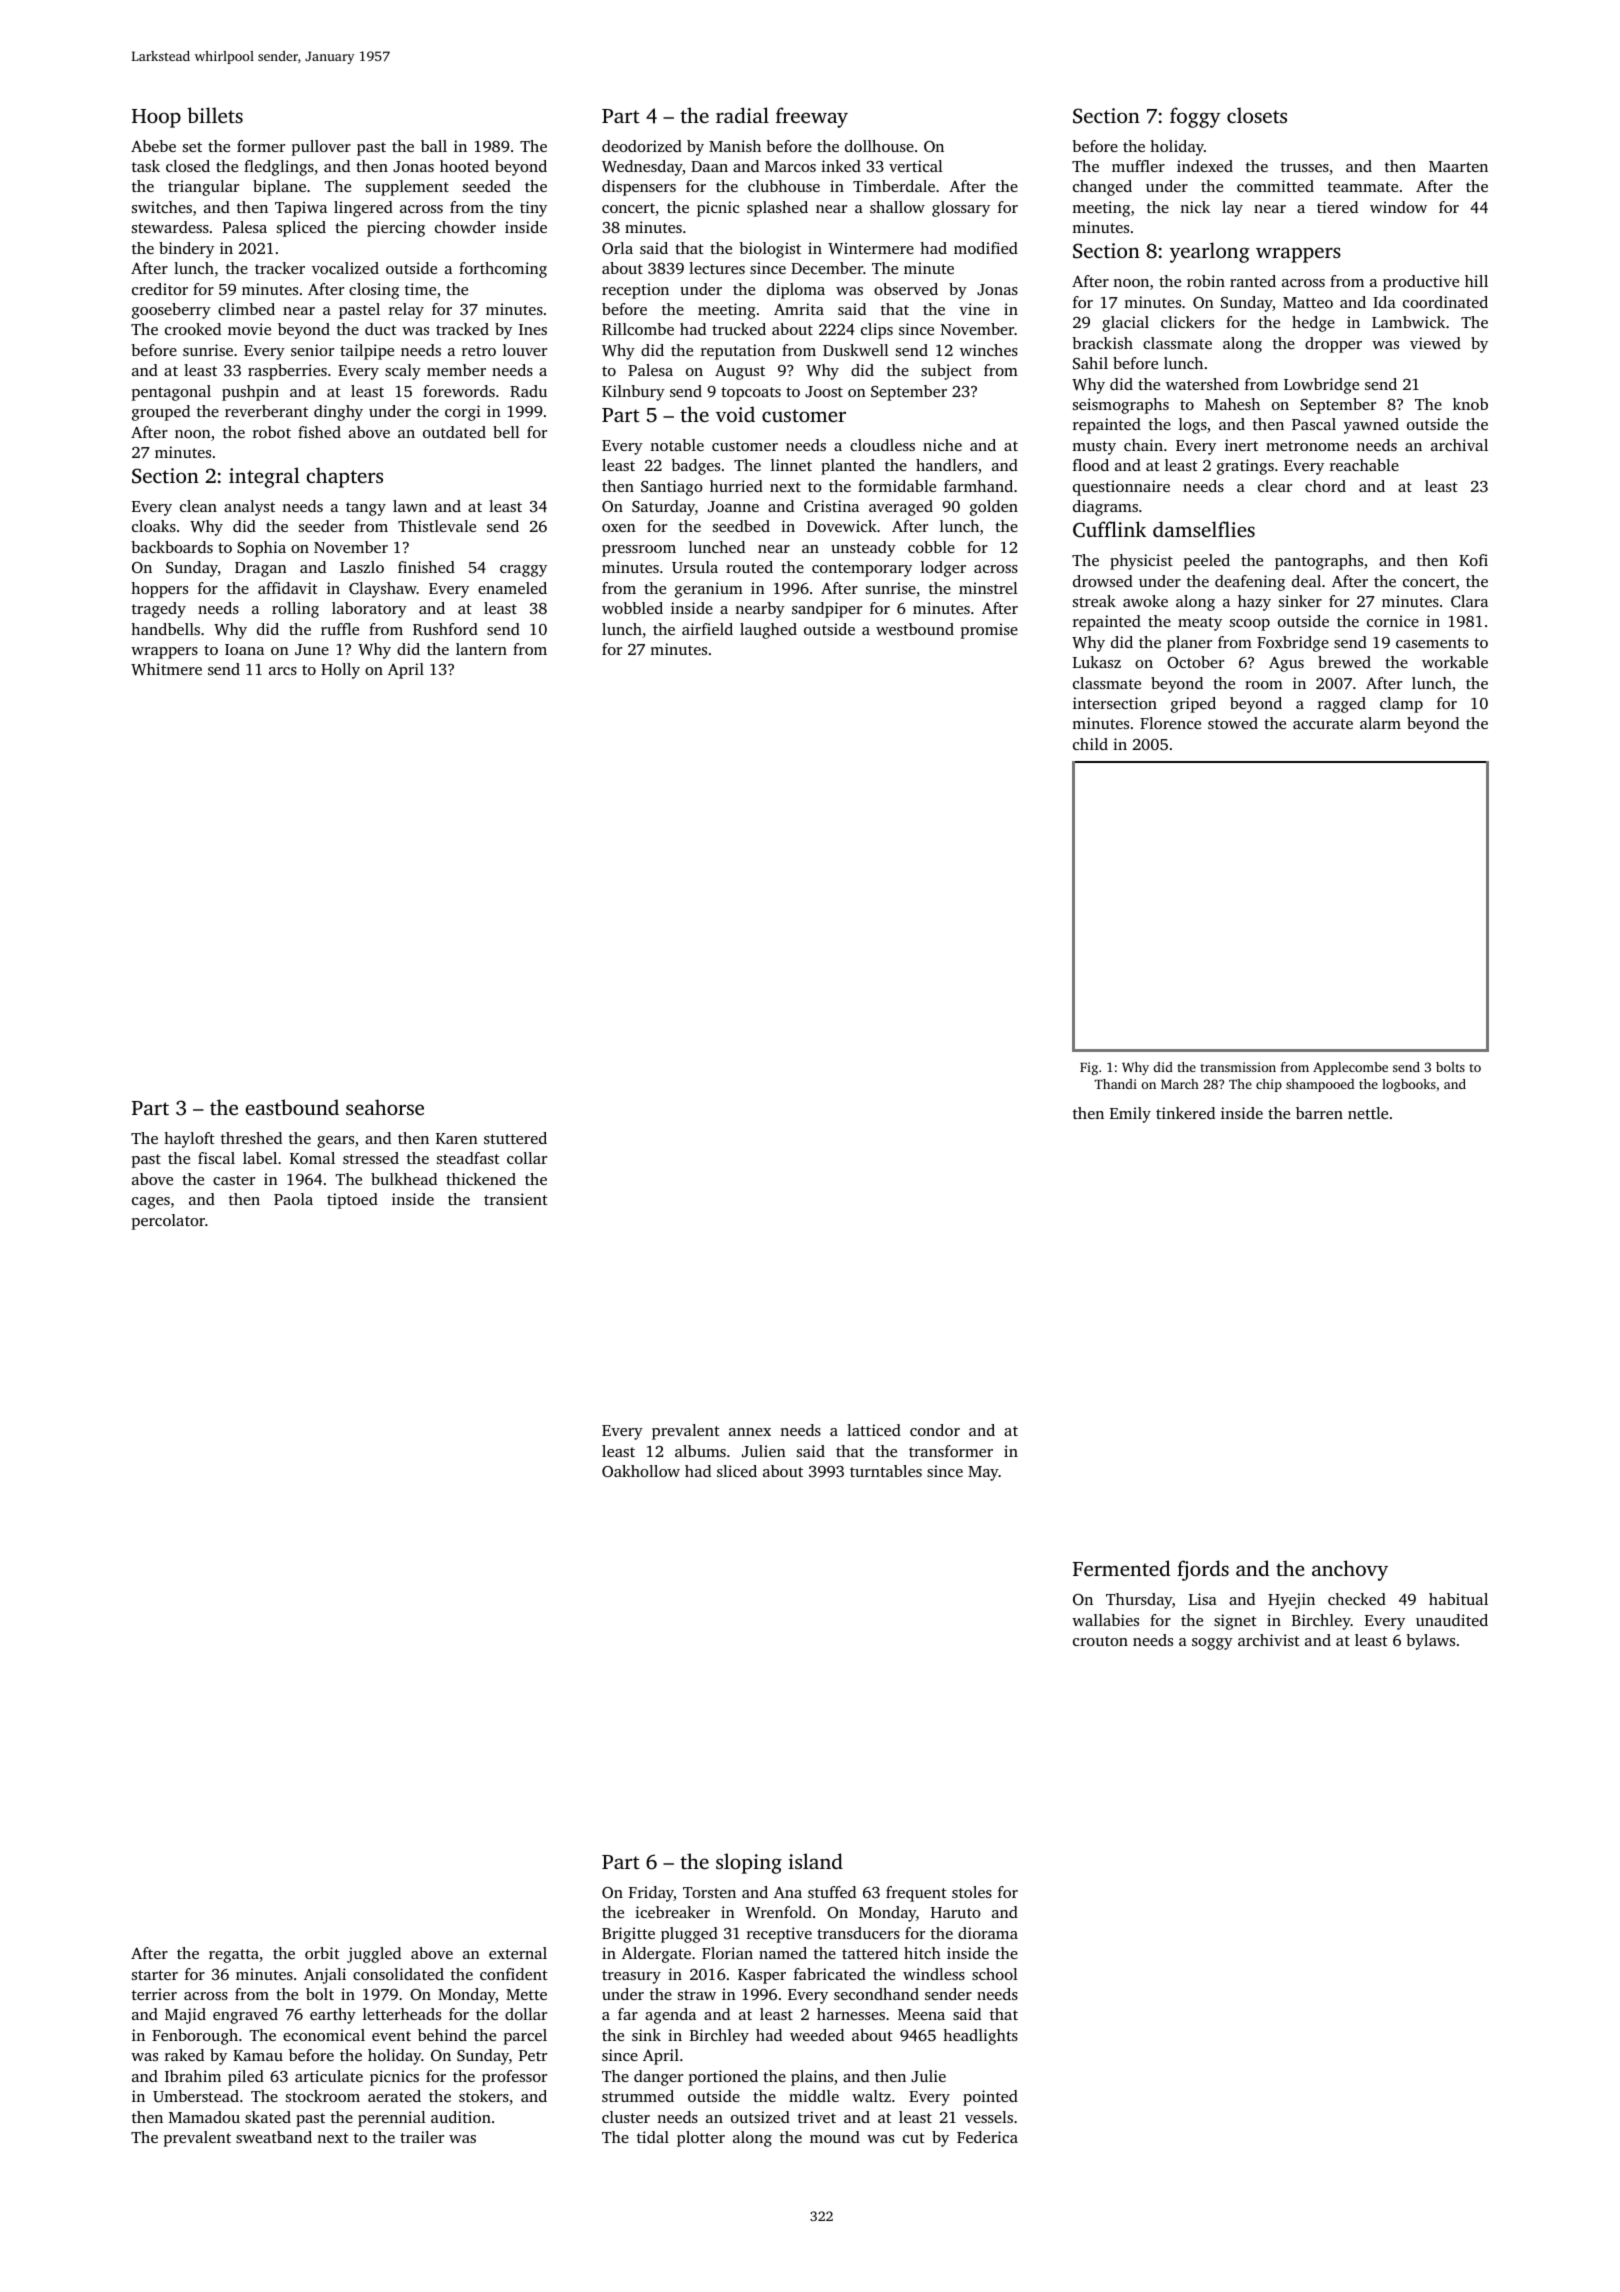 The width and height of the screenshot is (1620, 2292). I want to click on stowed, so click(1233, 723).
